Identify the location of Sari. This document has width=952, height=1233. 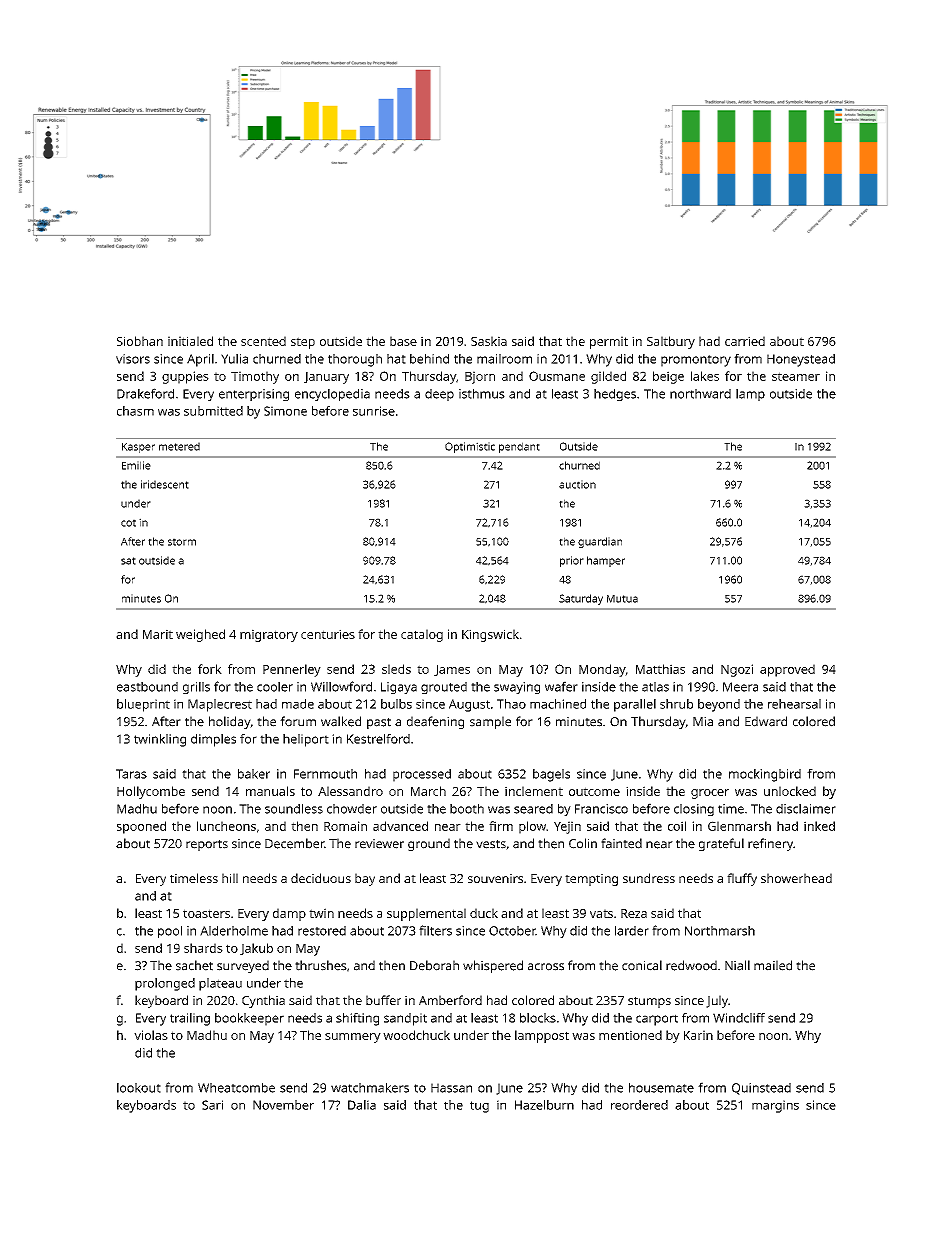
(212, 1105).
